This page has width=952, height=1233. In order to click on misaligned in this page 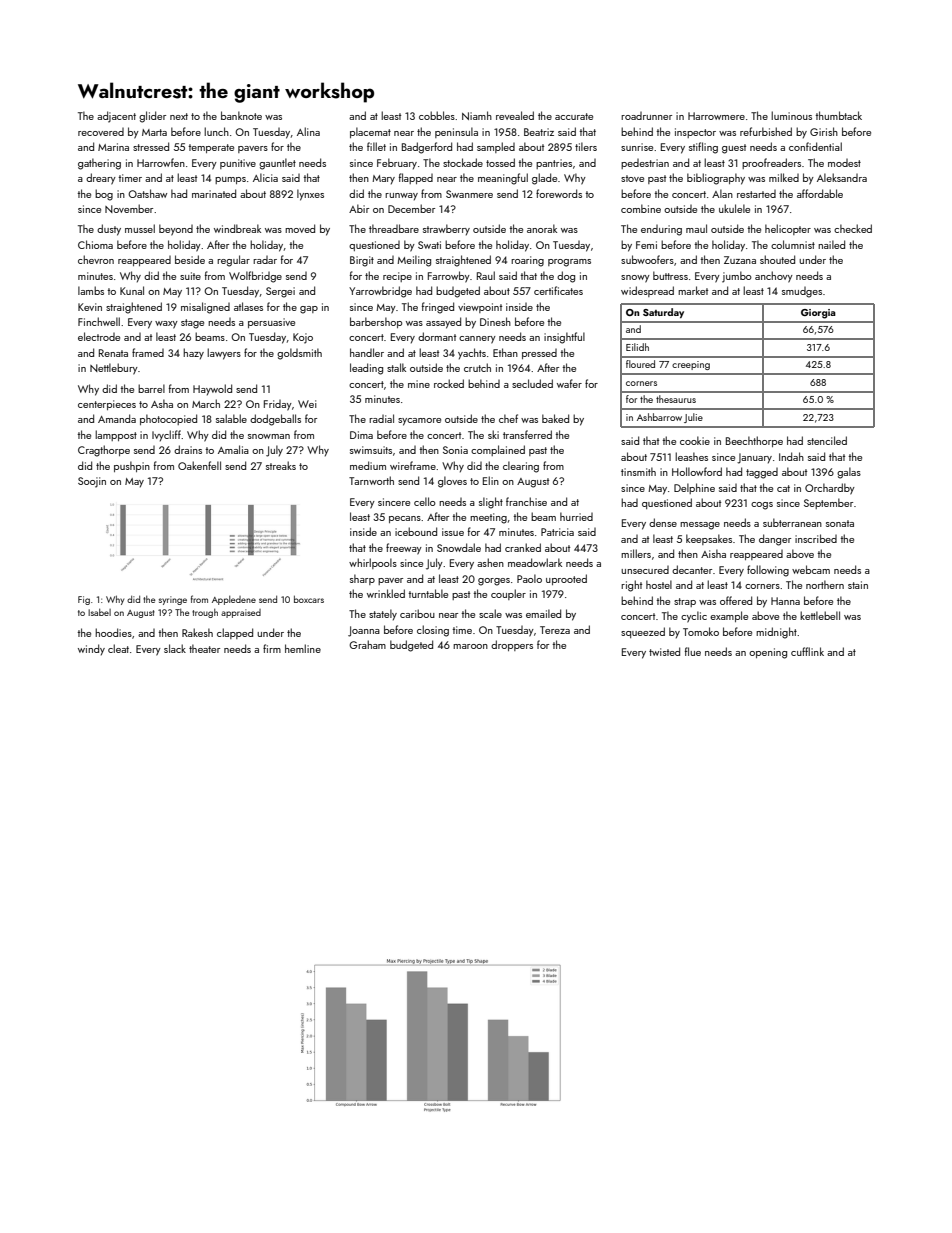, I will do `click(205, 308)`.
